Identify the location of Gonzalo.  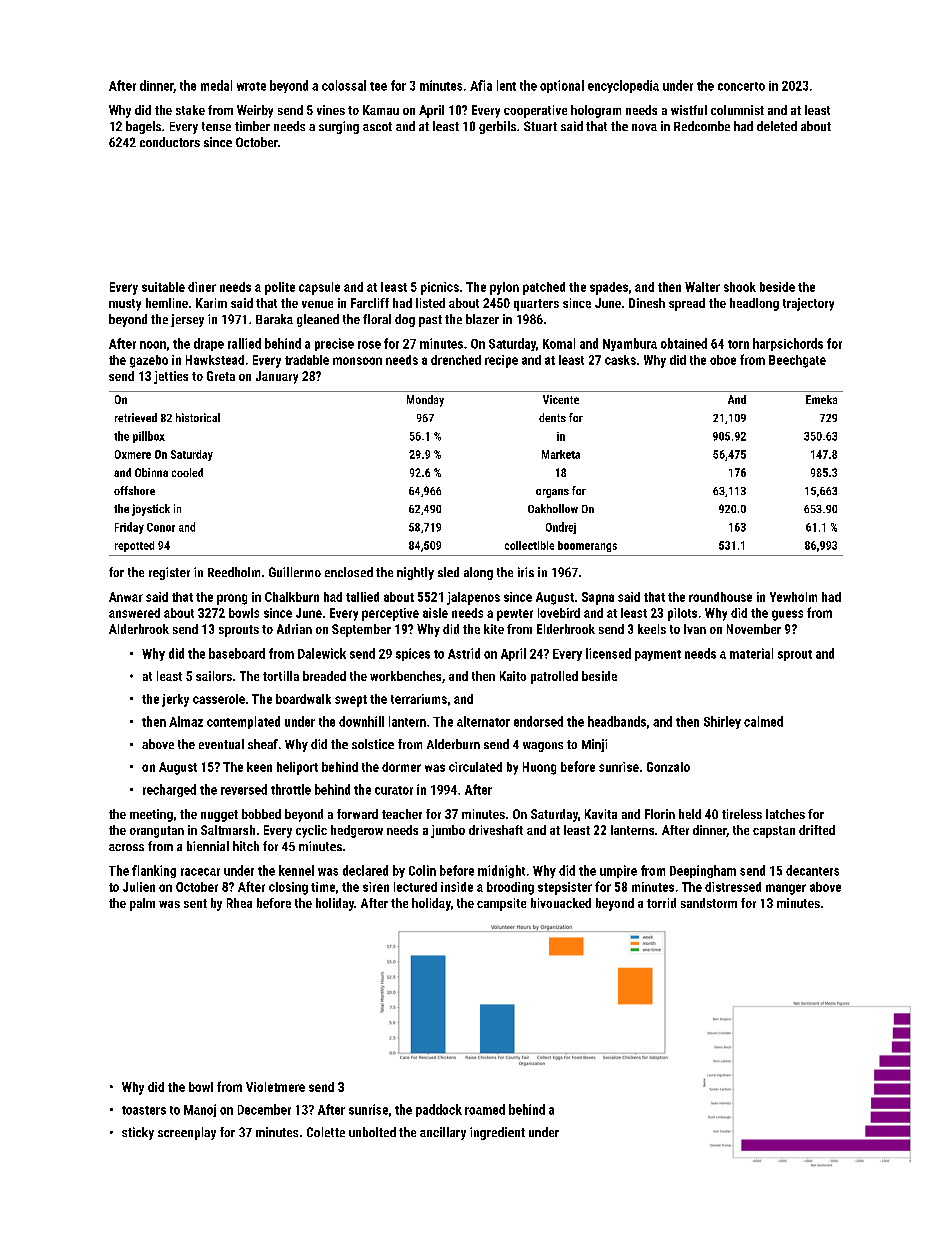
(668, 767).
